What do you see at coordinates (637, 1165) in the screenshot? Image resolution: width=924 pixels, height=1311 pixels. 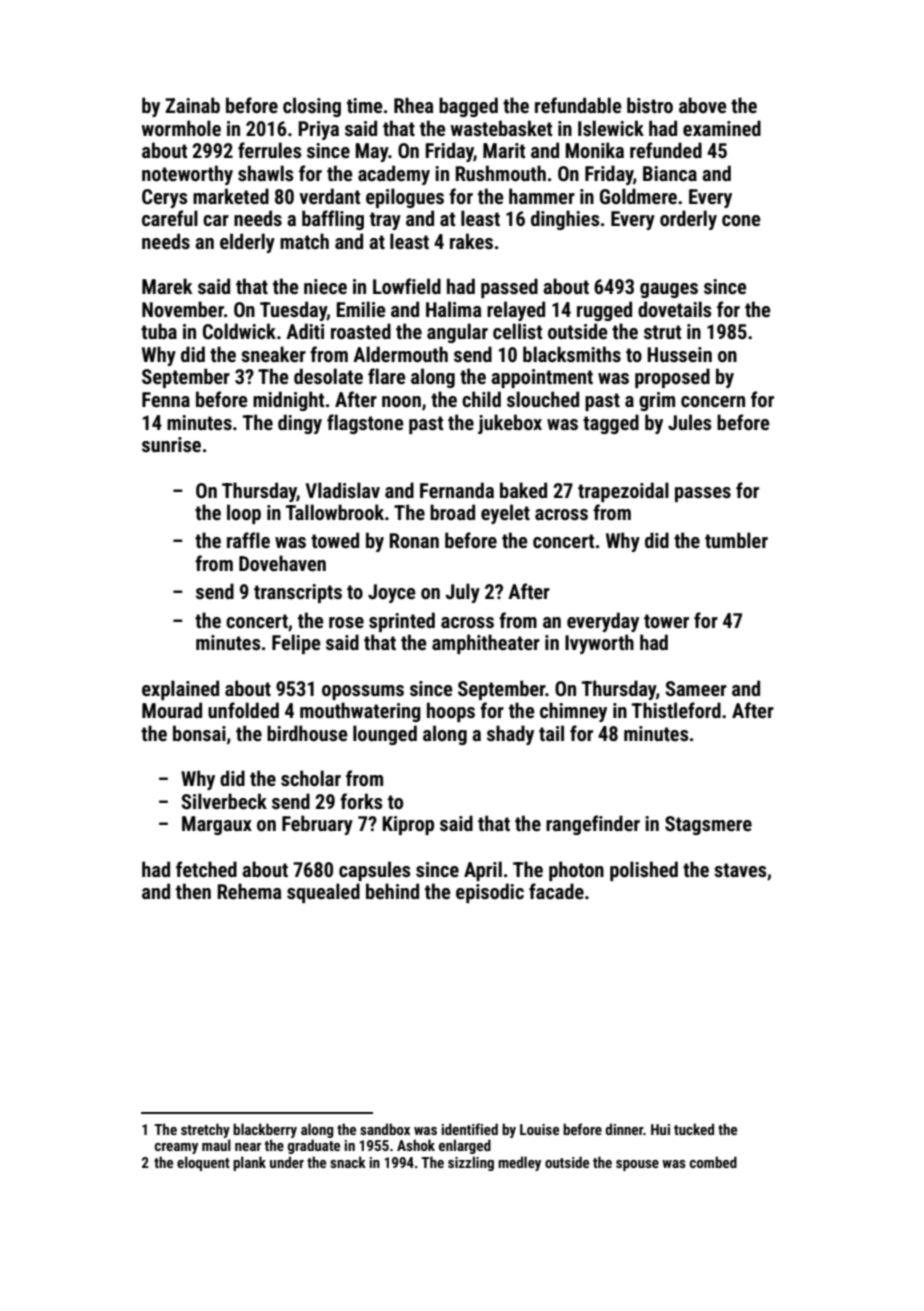 I see `spouse` at bounding box center [637, 1165].
